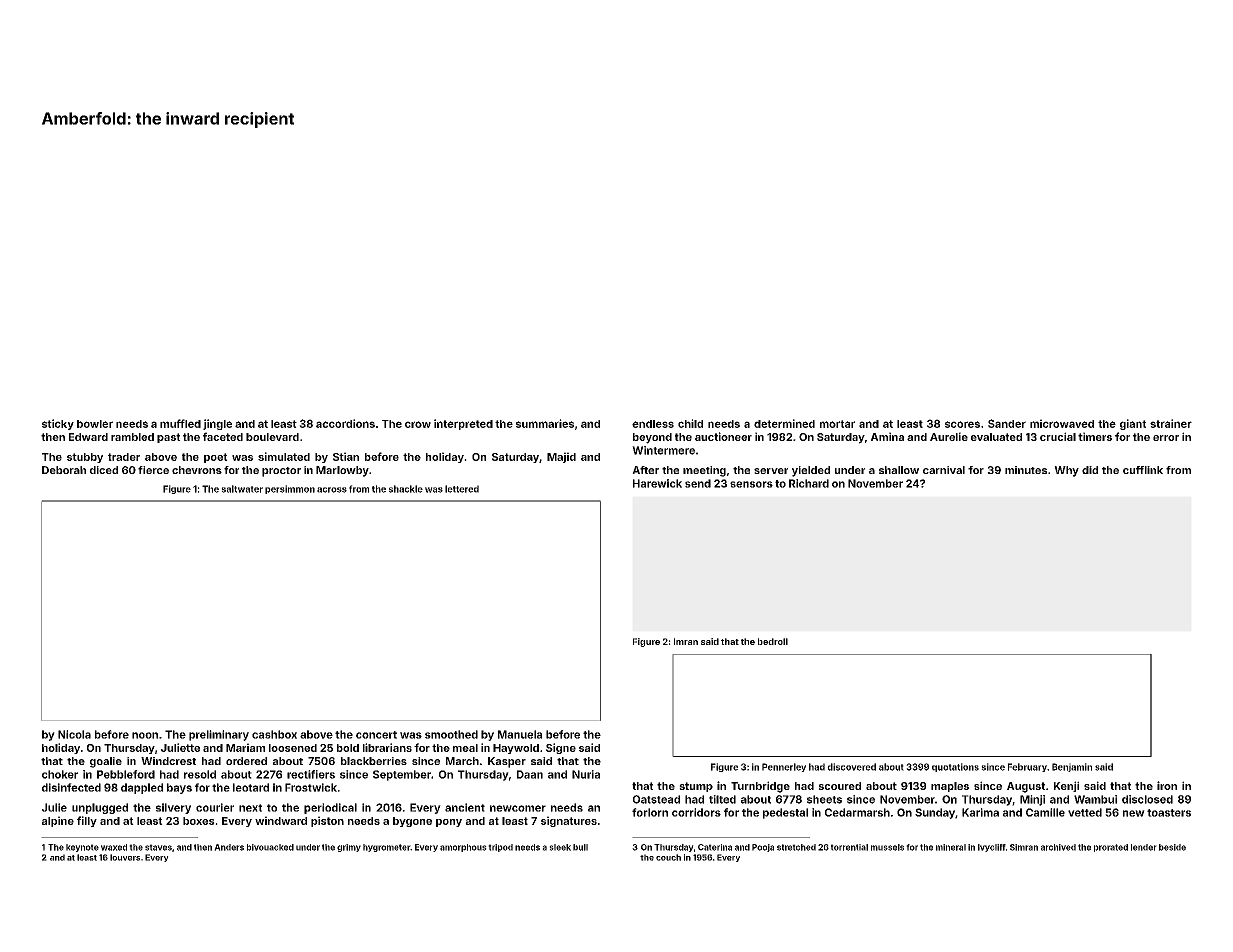 This screenshot has height=952, width=1233. Describe the element at coordinates (274, 734) in the screenshot. I see `cashbox` at that location.
